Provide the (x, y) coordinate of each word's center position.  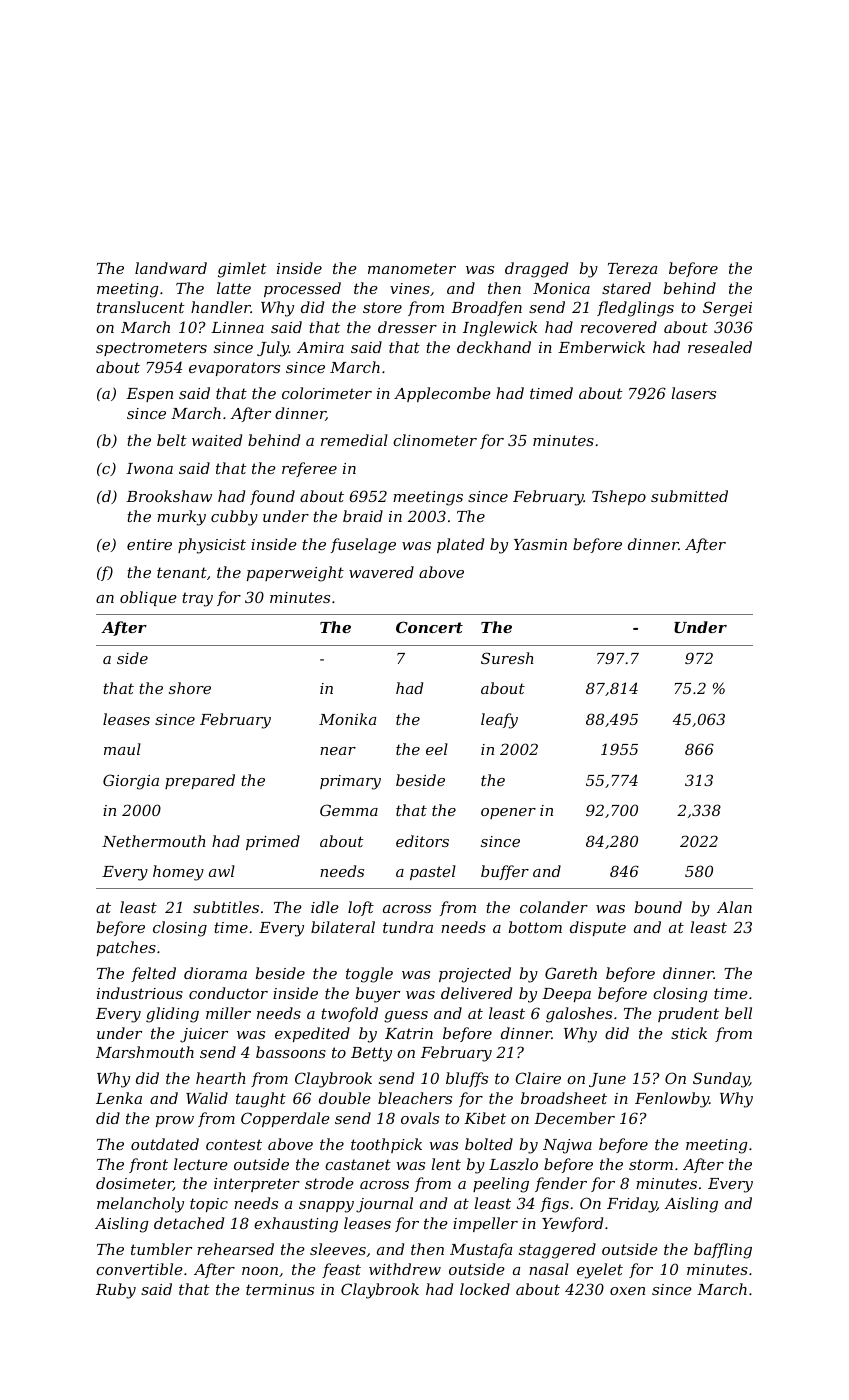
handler (221, 307)
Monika (347, 719)
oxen (627, 1291)
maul (122, 749)
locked (485, 1289)
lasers (693, 393)
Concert (429, 627)
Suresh (507, 658)
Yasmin (540, 544)
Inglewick (500, 329)
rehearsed (235, 1249)
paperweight (295, 574)
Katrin (409, 1033)
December (574, 1118)
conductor (228, 993)
